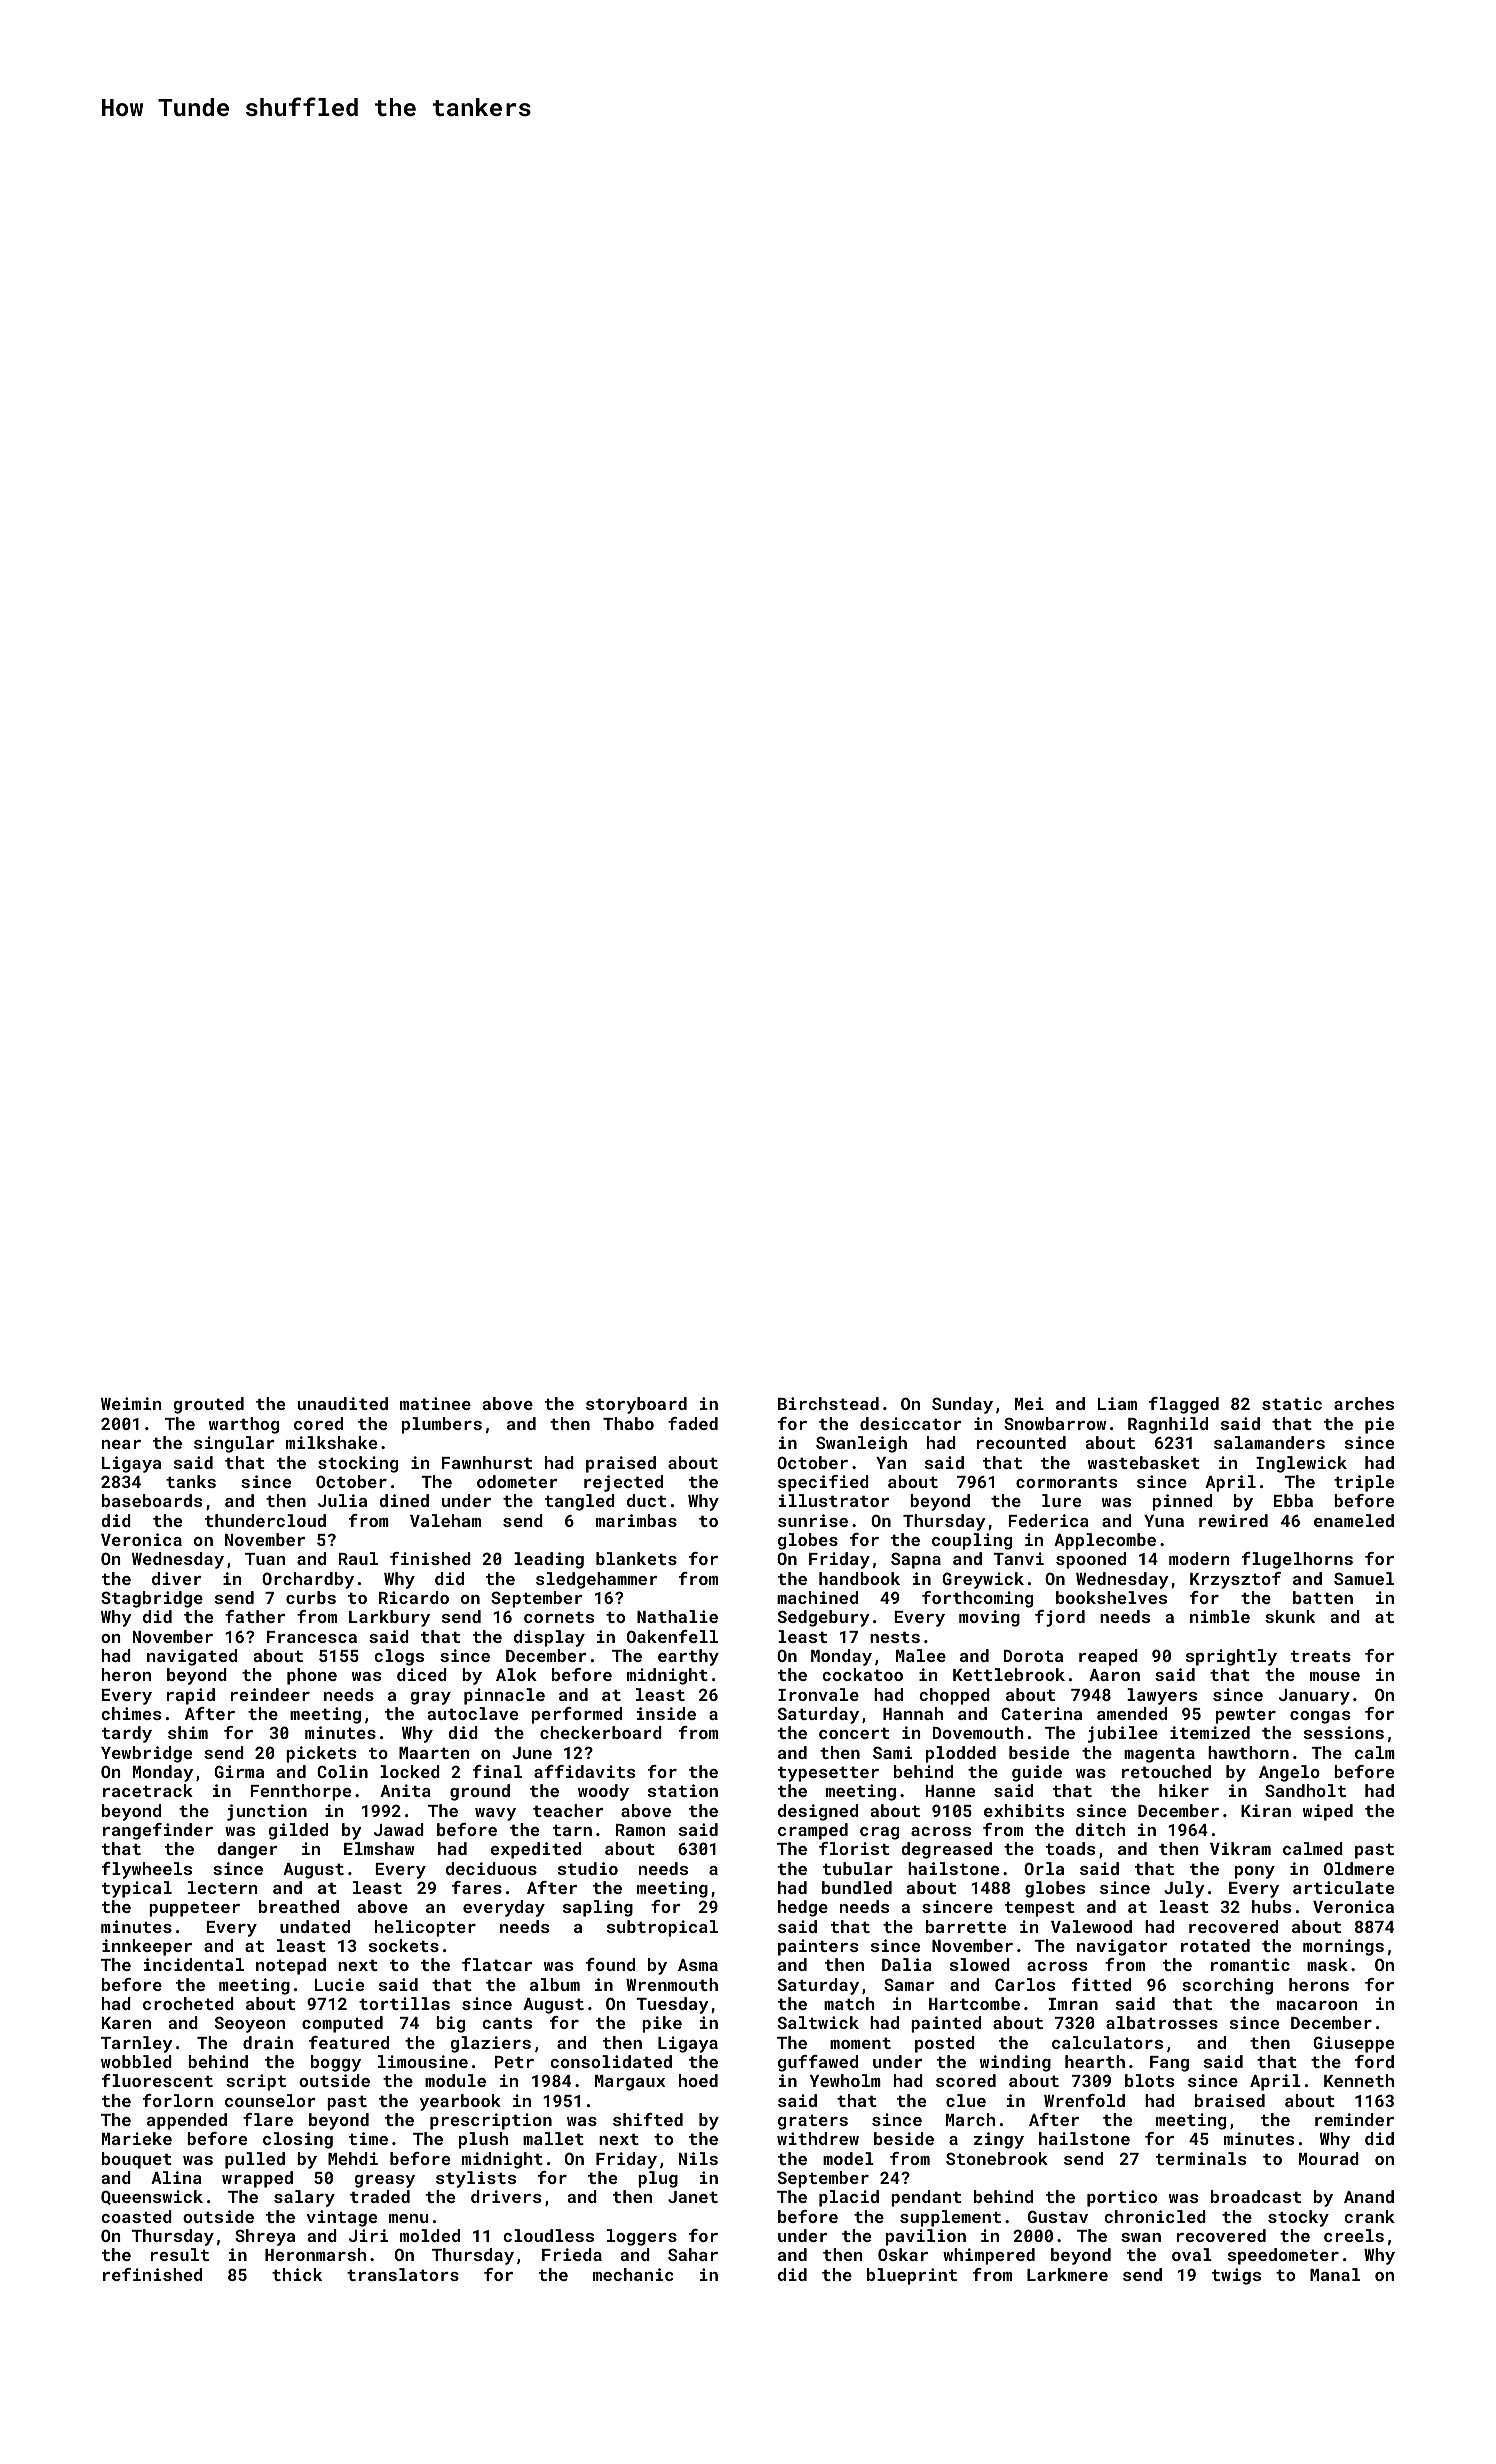  Describe the element at coordinates (442, 1425) in the screenshot. I see `plumbers` at that location.
